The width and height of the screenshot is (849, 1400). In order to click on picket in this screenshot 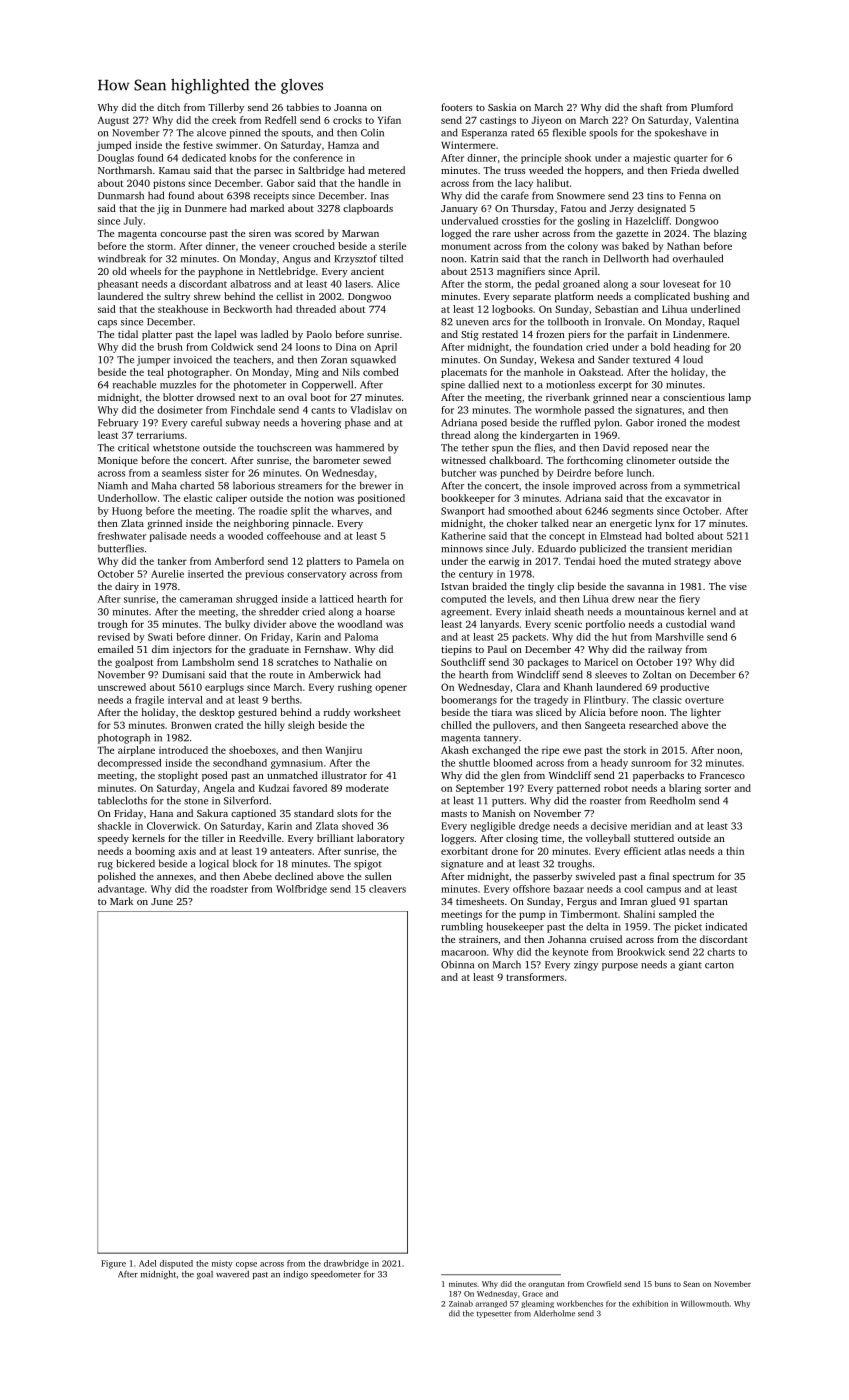, I will do `click(688, 927)`.
